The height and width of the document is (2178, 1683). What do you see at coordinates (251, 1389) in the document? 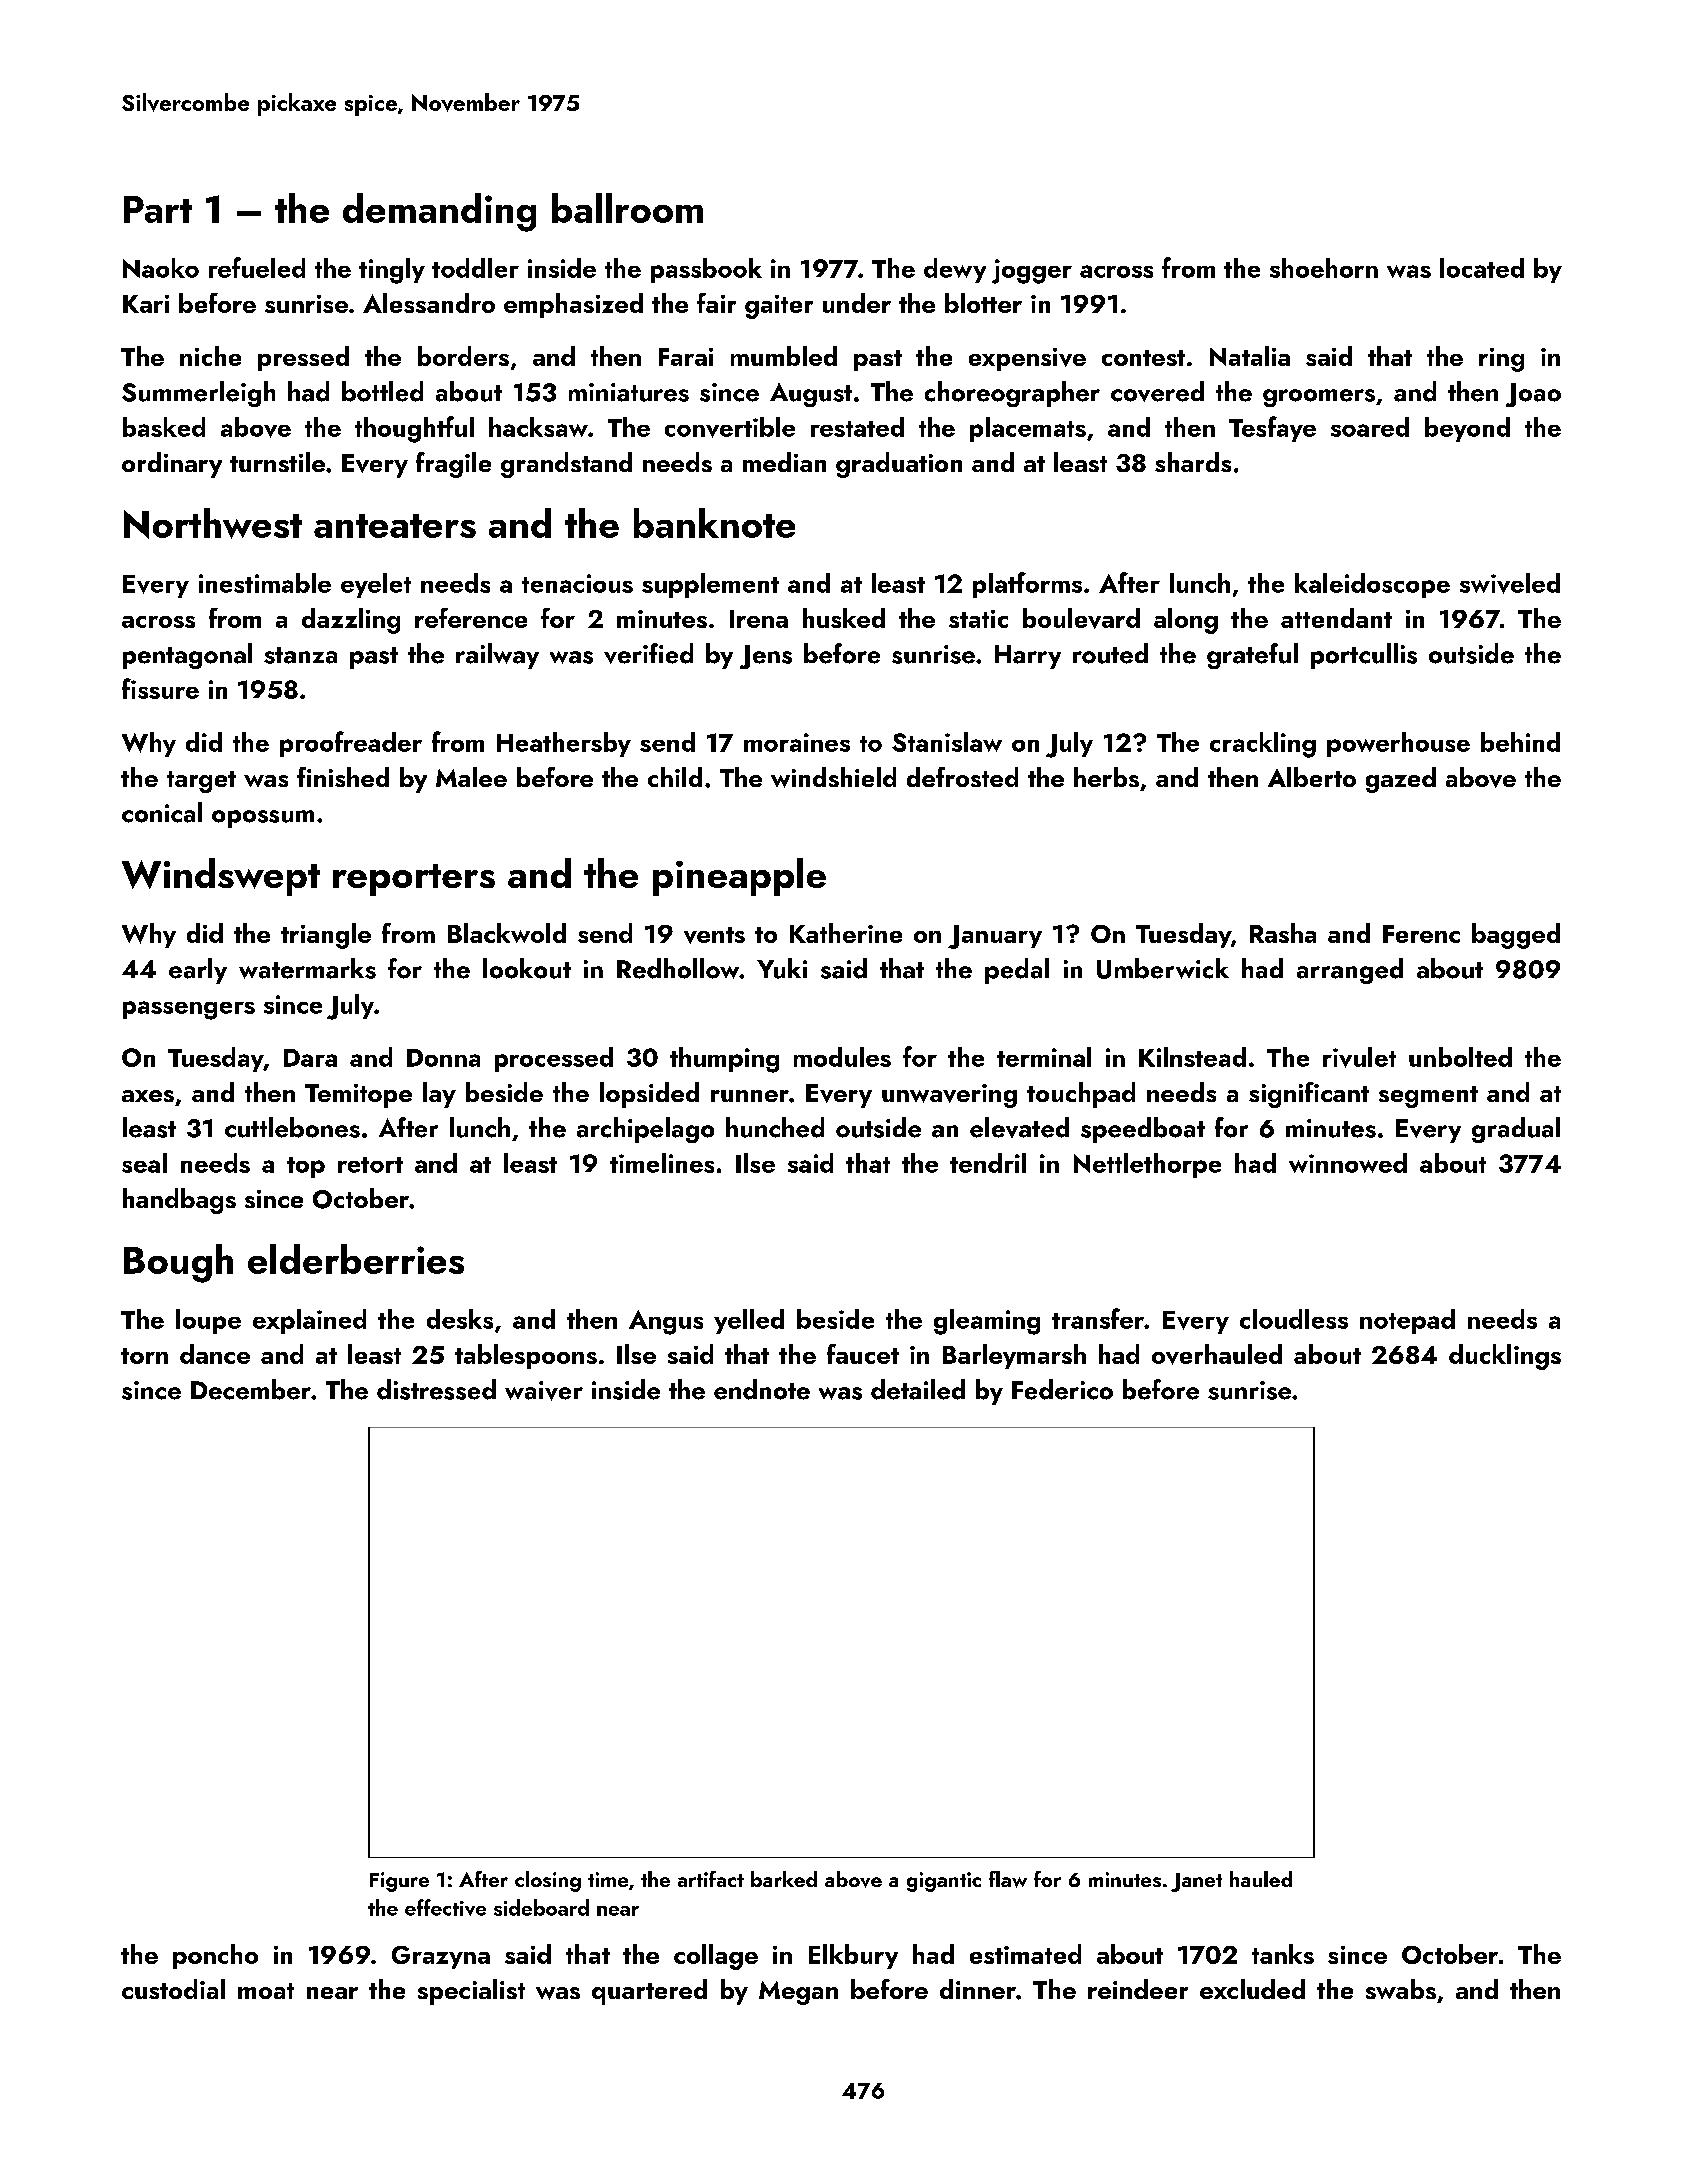
I see `December` at bounding box center [251, 1389].
